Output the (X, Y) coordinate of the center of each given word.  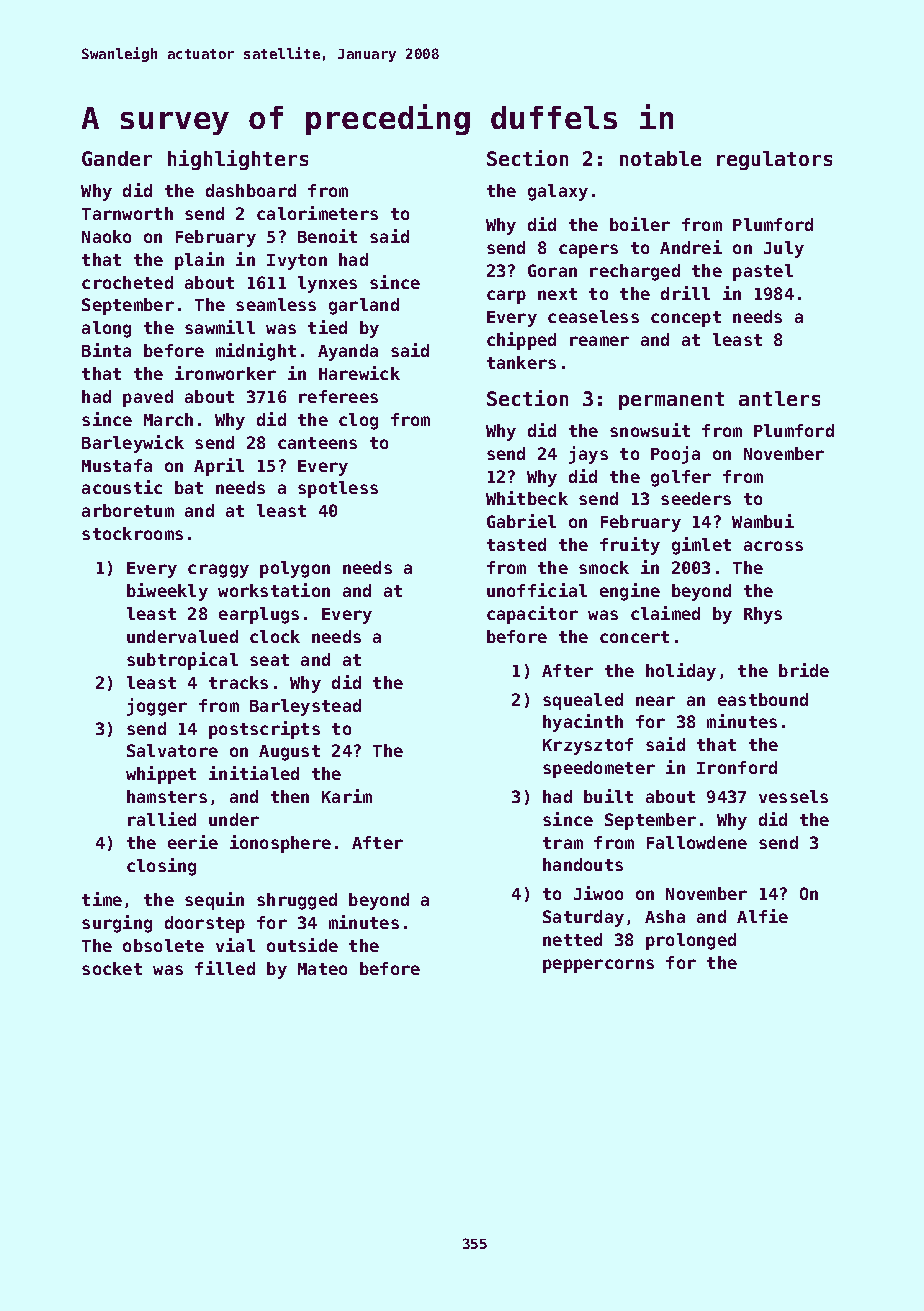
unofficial (537, 590)
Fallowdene (697, 842)
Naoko (106, 236)
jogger (157, 707)
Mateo (322, 969)
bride (804, 670)
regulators (774, 160)
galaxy (558, 192)
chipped (521, 341)
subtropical (182, 661)
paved (148, 398)
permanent (671, 401)
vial (235, 945)
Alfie (762, 916)
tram (563, 843)
